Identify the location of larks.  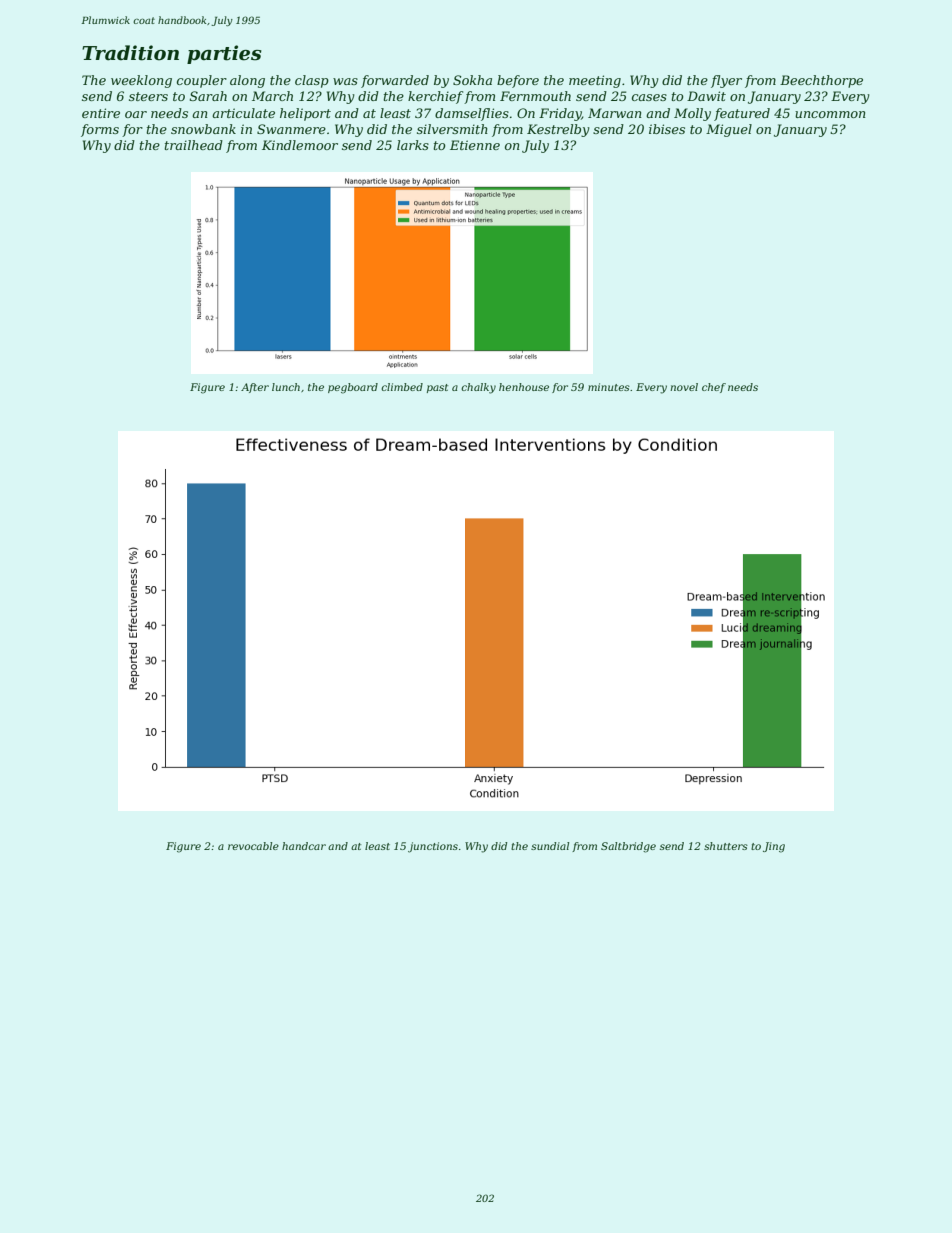
(413, 145).
